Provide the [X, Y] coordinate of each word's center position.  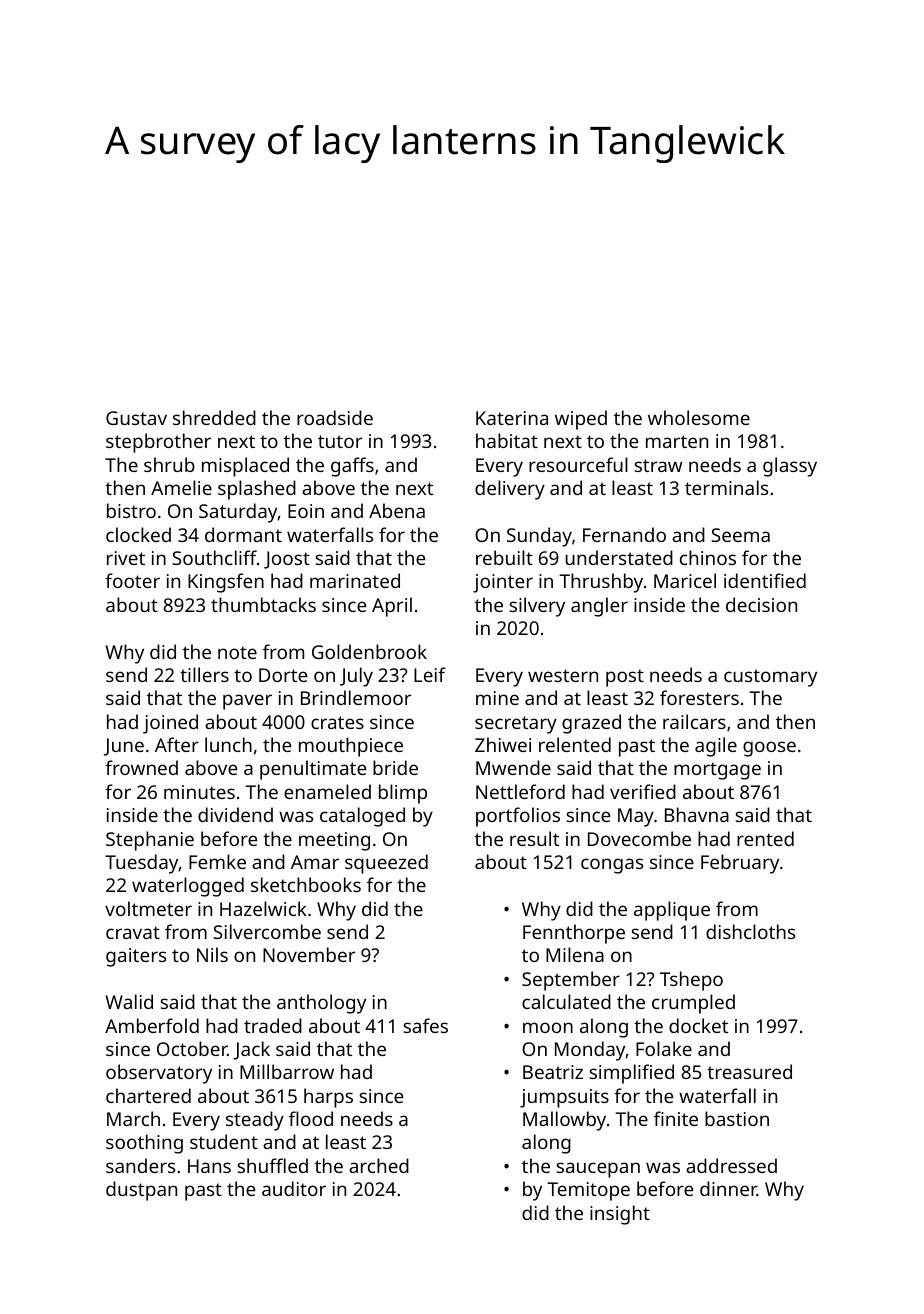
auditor [294, 1188]
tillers [204, 674]
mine [497, 698]
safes [426, 1025]
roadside [335, 417]
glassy [790, 467]
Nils [212, 954]
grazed [591, 724]
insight [620, 1215]
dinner [728, 1188]
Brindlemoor [356, 697]
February [740, 864]
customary [770, 678]
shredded [214, 417]
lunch [228, 744]
